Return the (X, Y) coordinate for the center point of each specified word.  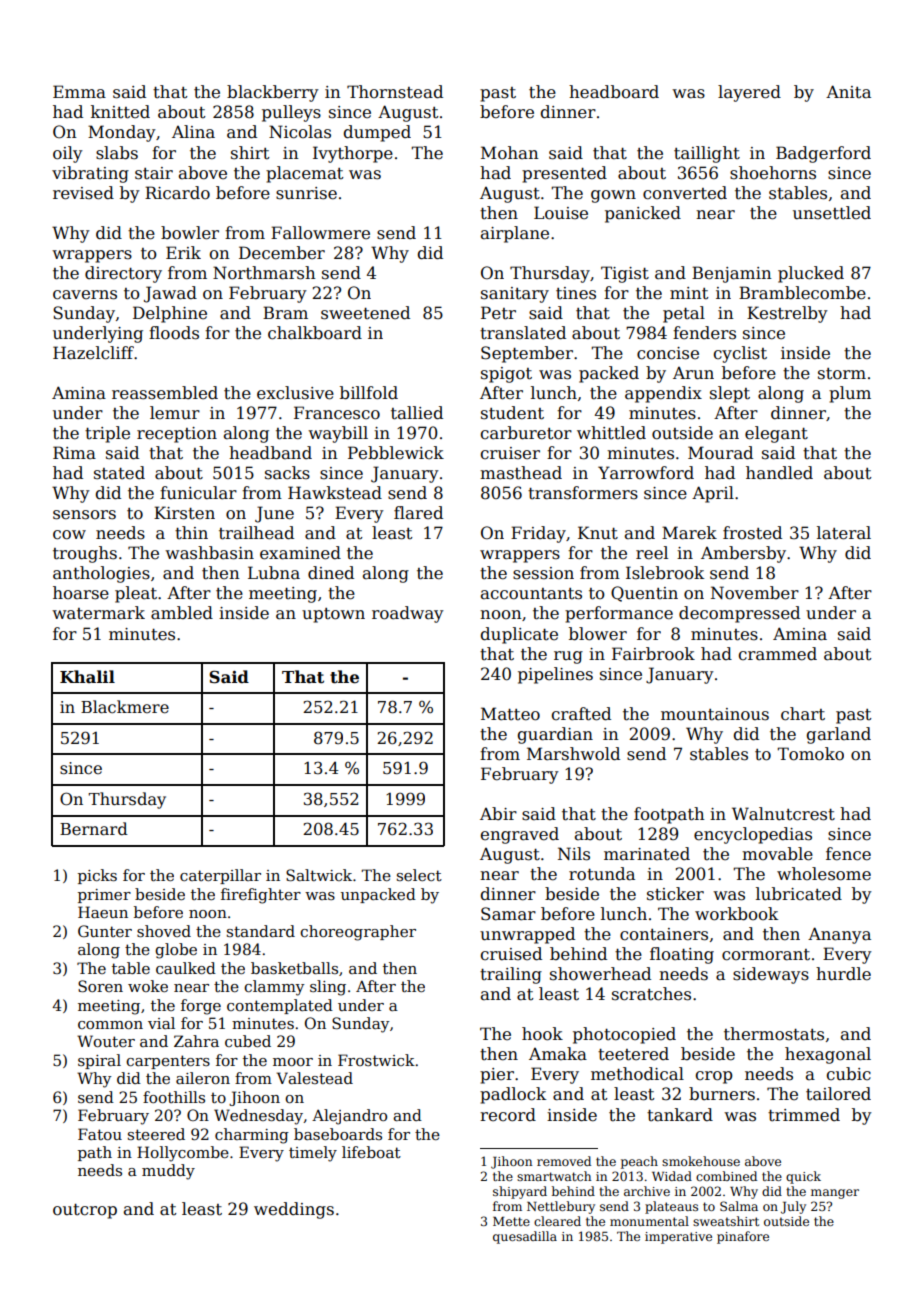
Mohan (510, 153)
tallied (417, 413)
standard (261, 931)
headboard (614, 92)
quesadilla (525, 1237)
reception (177, 435)
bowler (190, 233)
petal (684, 314)
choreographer (358, 933)
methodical (637, 1074)
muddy (168, 1172)
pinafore (743, 1237)
